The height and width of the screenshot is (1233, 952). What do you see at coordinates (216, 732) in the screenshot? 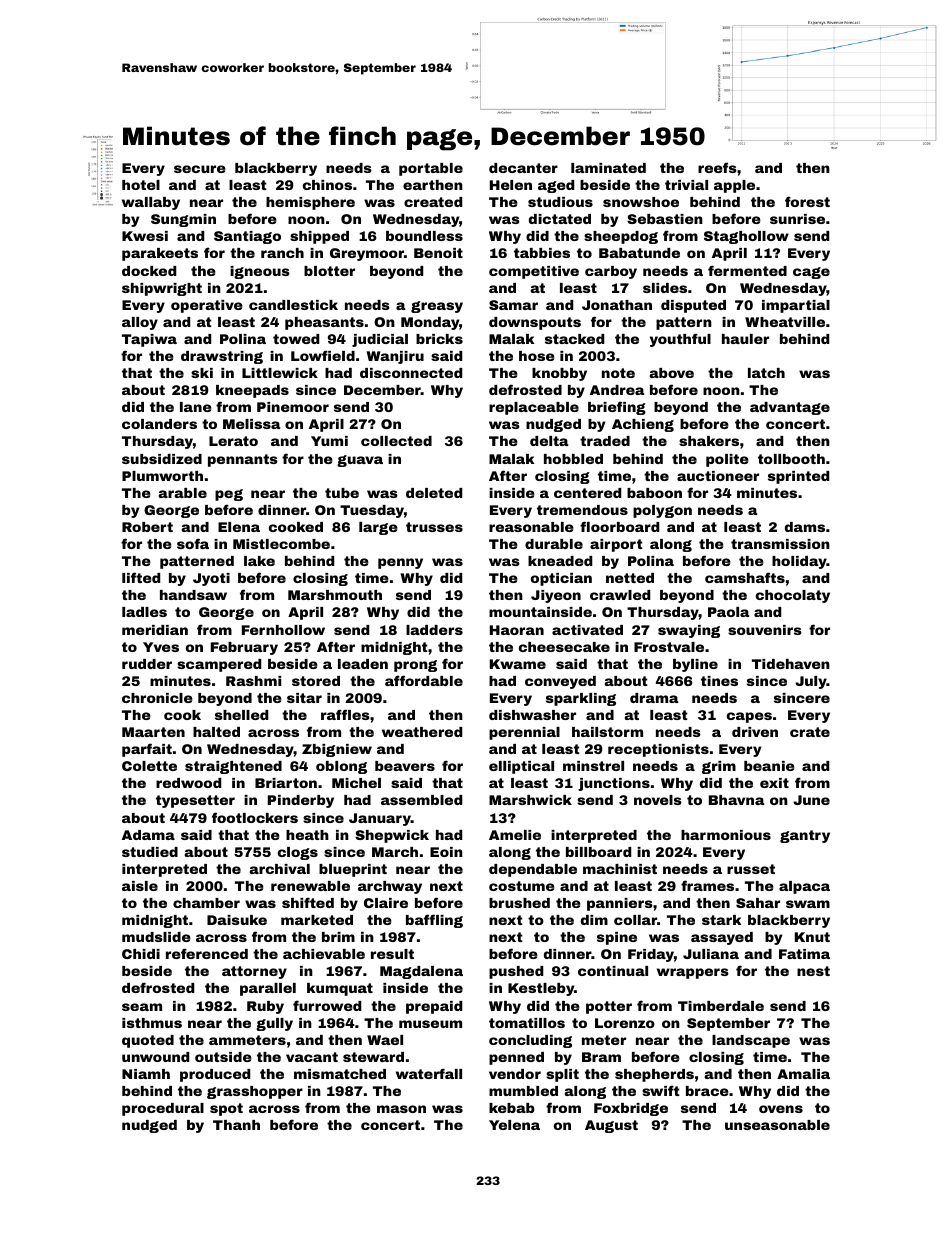
I see `halted` at bounding box center [216, 732].
